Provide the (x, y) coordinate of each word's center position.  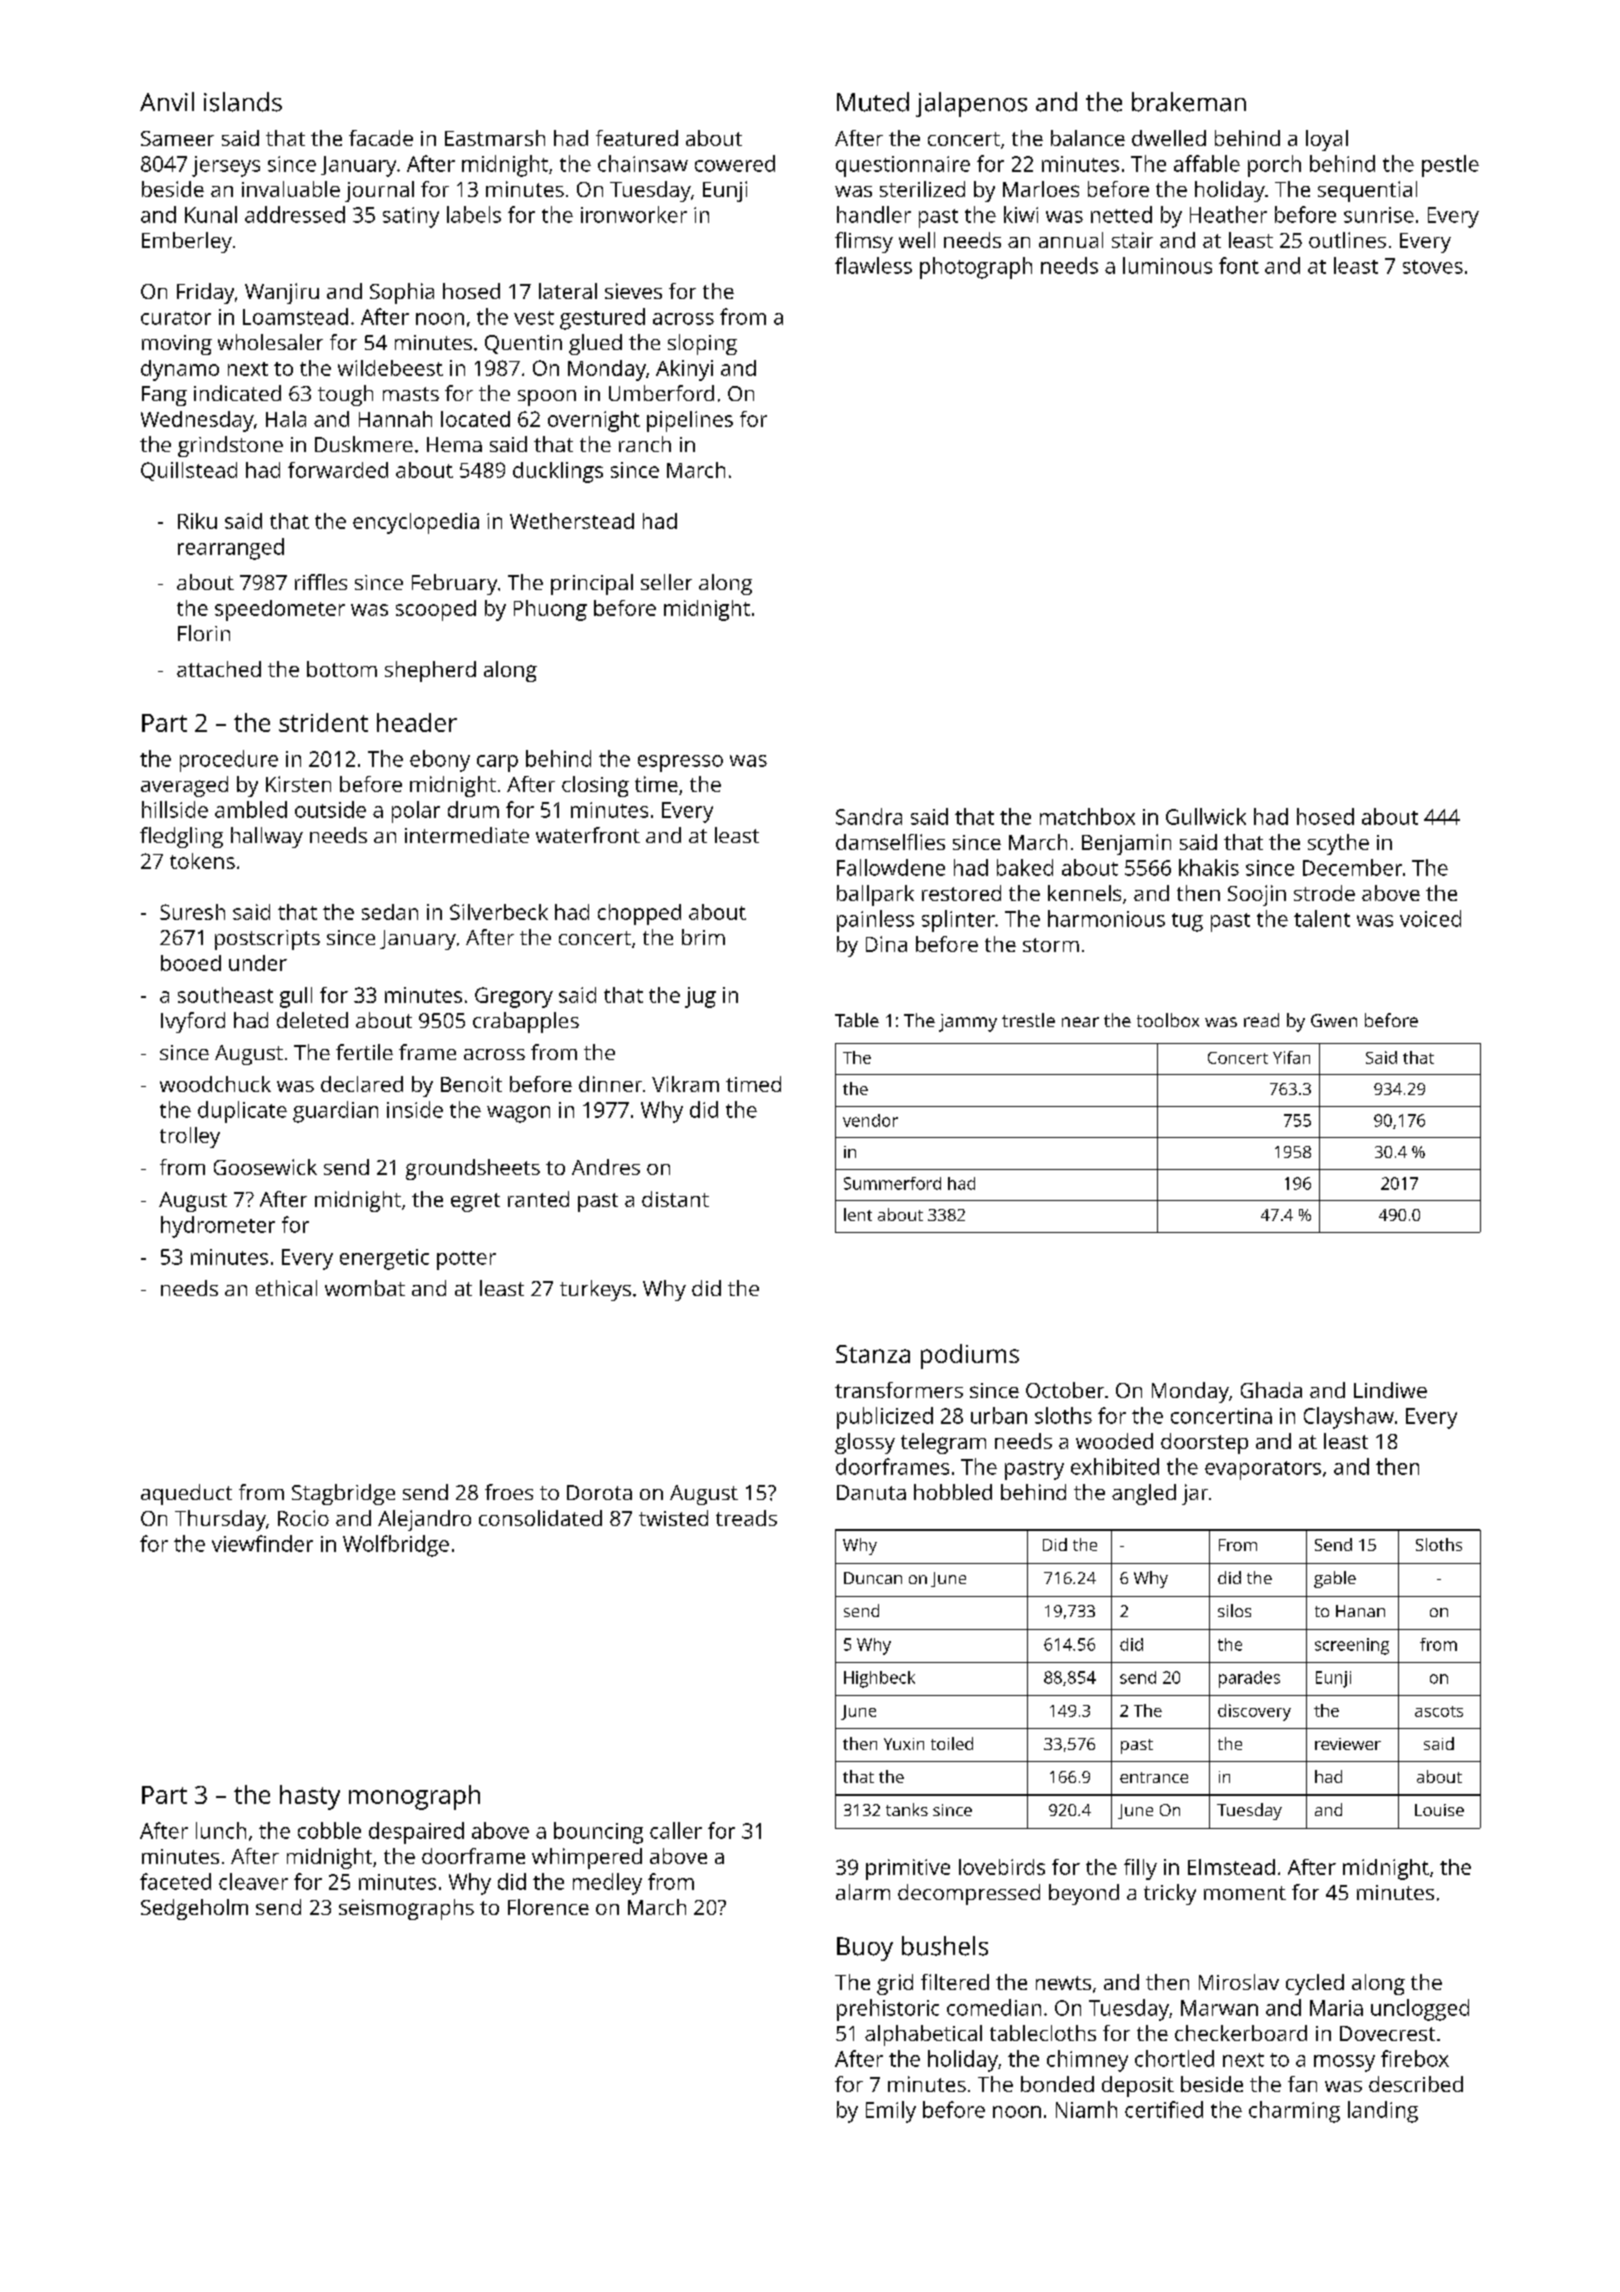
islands (243, 102)
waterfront (588, 835)
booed (191, 963)
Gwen (1334, 1020)
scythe (1338, 844)
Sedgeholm (194, 1909)
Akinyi (684, 370)
